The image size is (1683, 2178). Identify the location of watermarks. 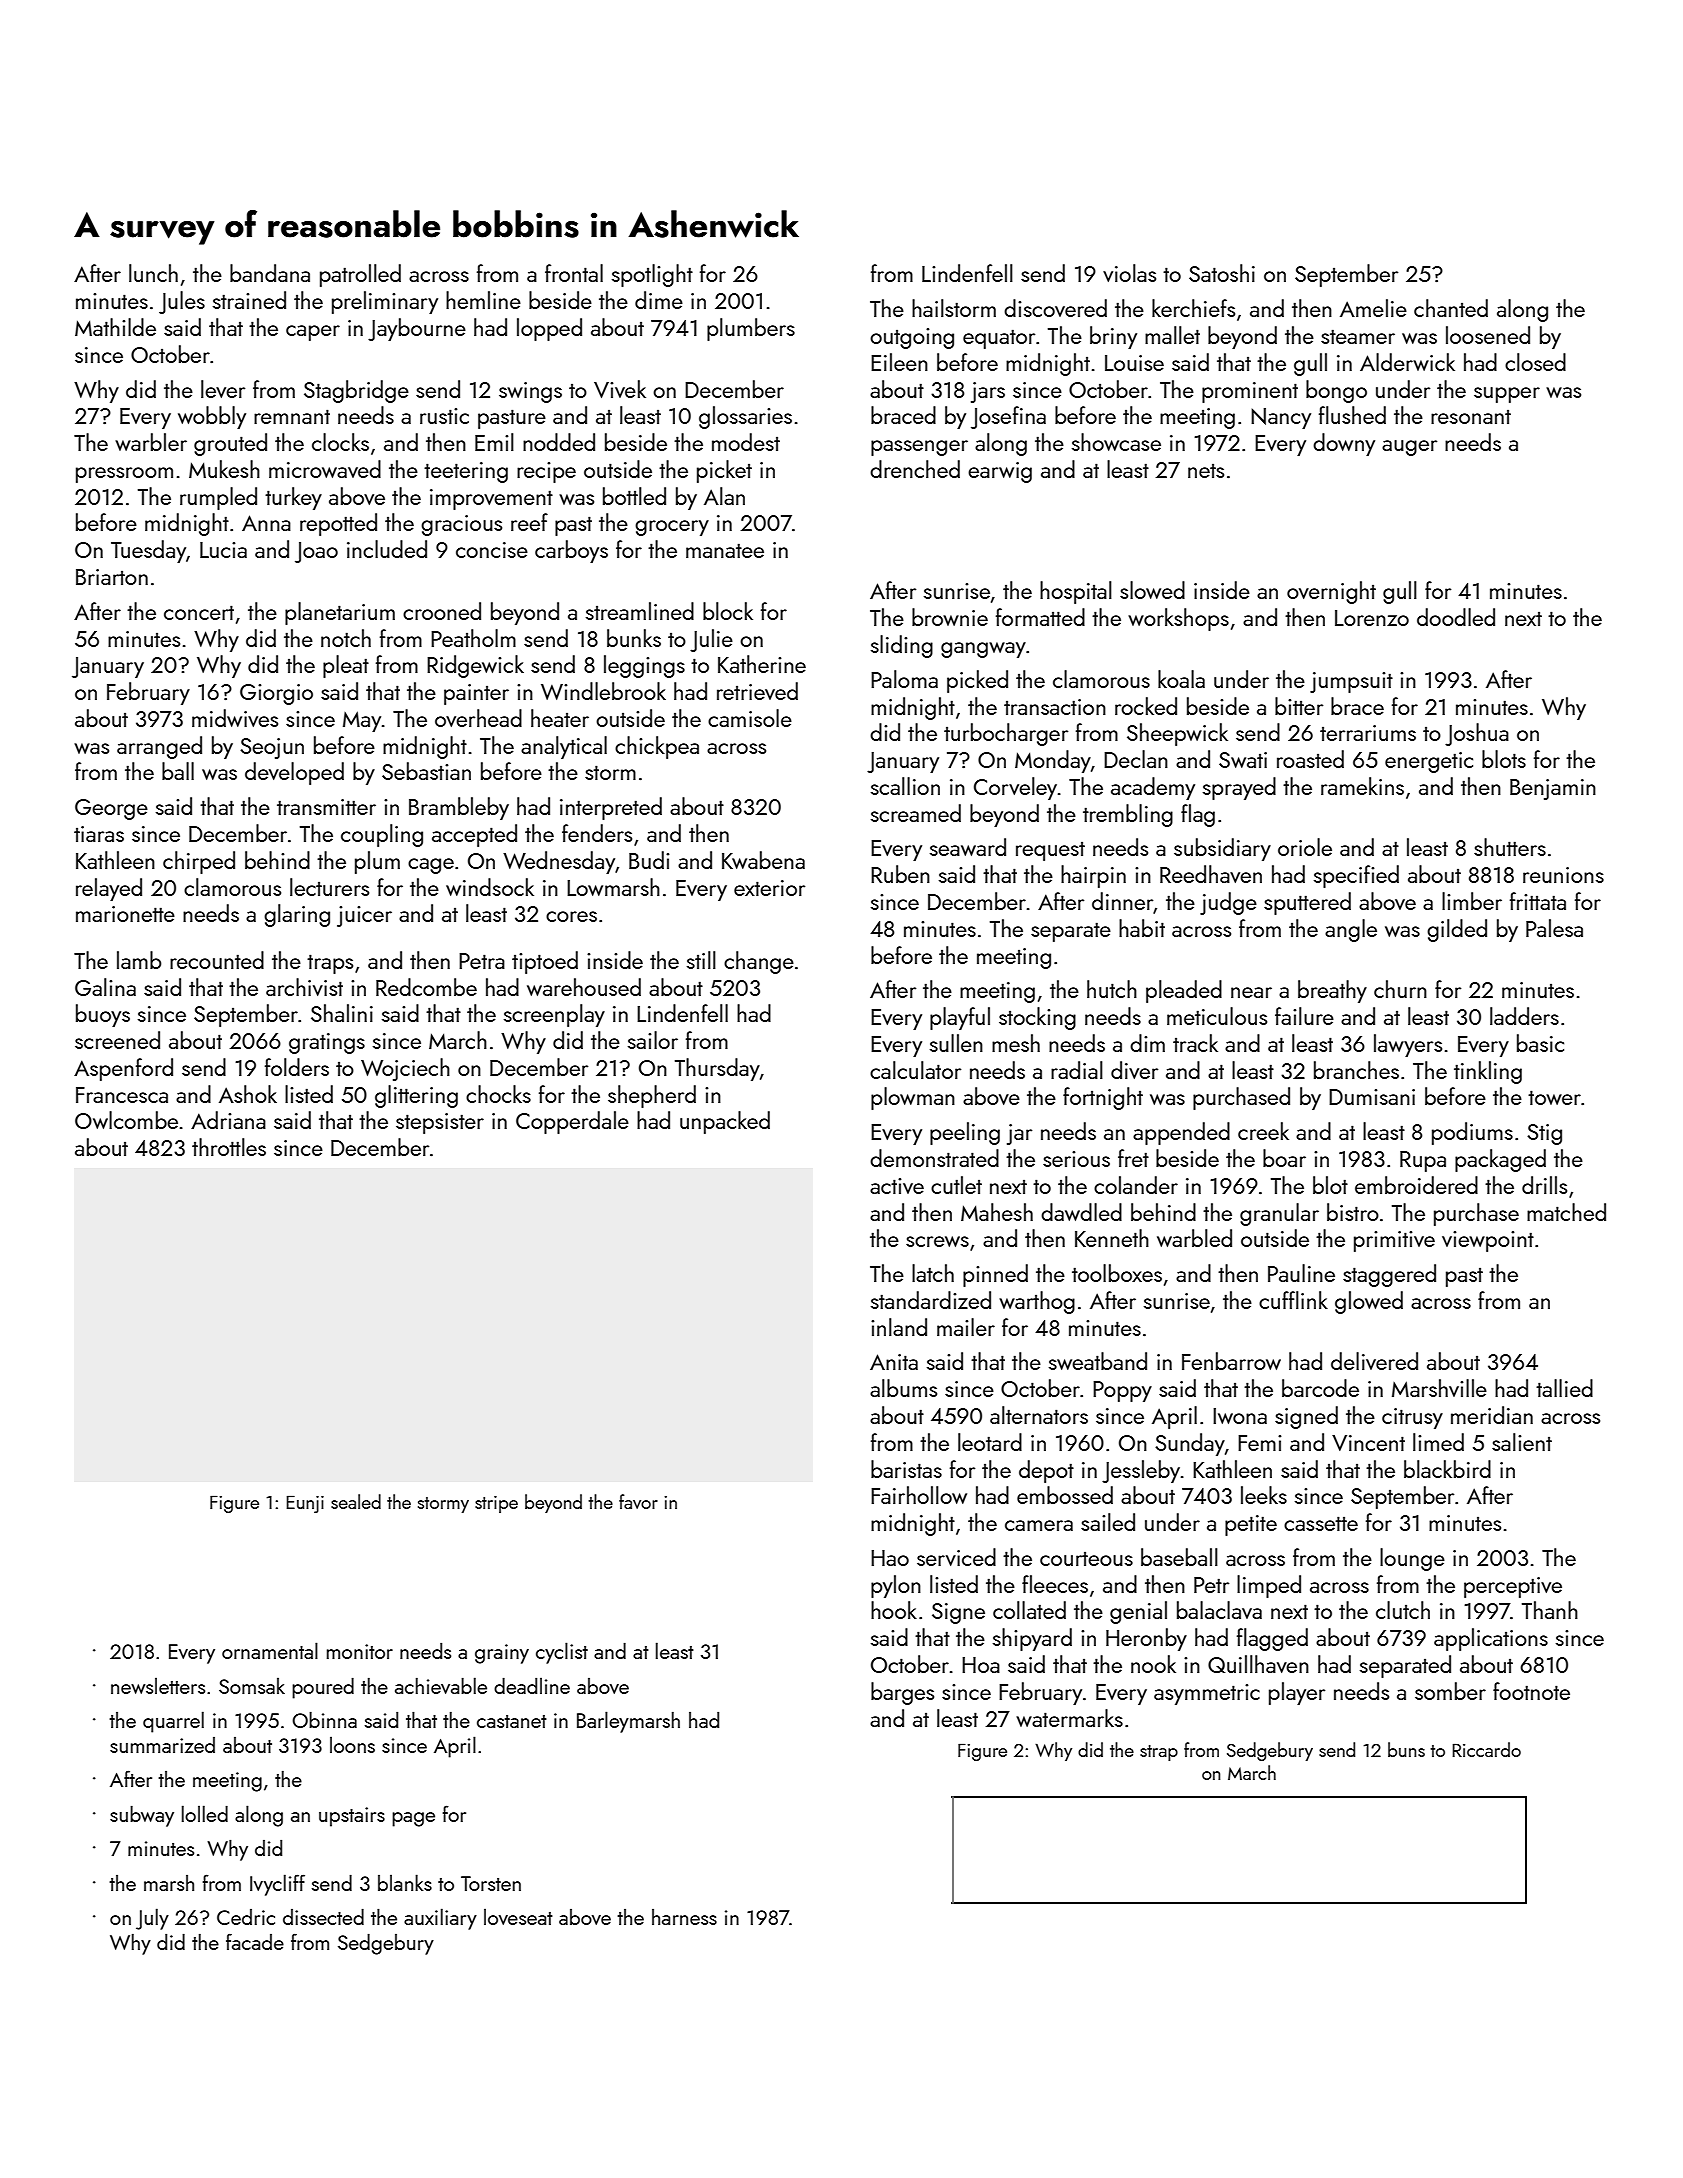
(1069, 1718).
